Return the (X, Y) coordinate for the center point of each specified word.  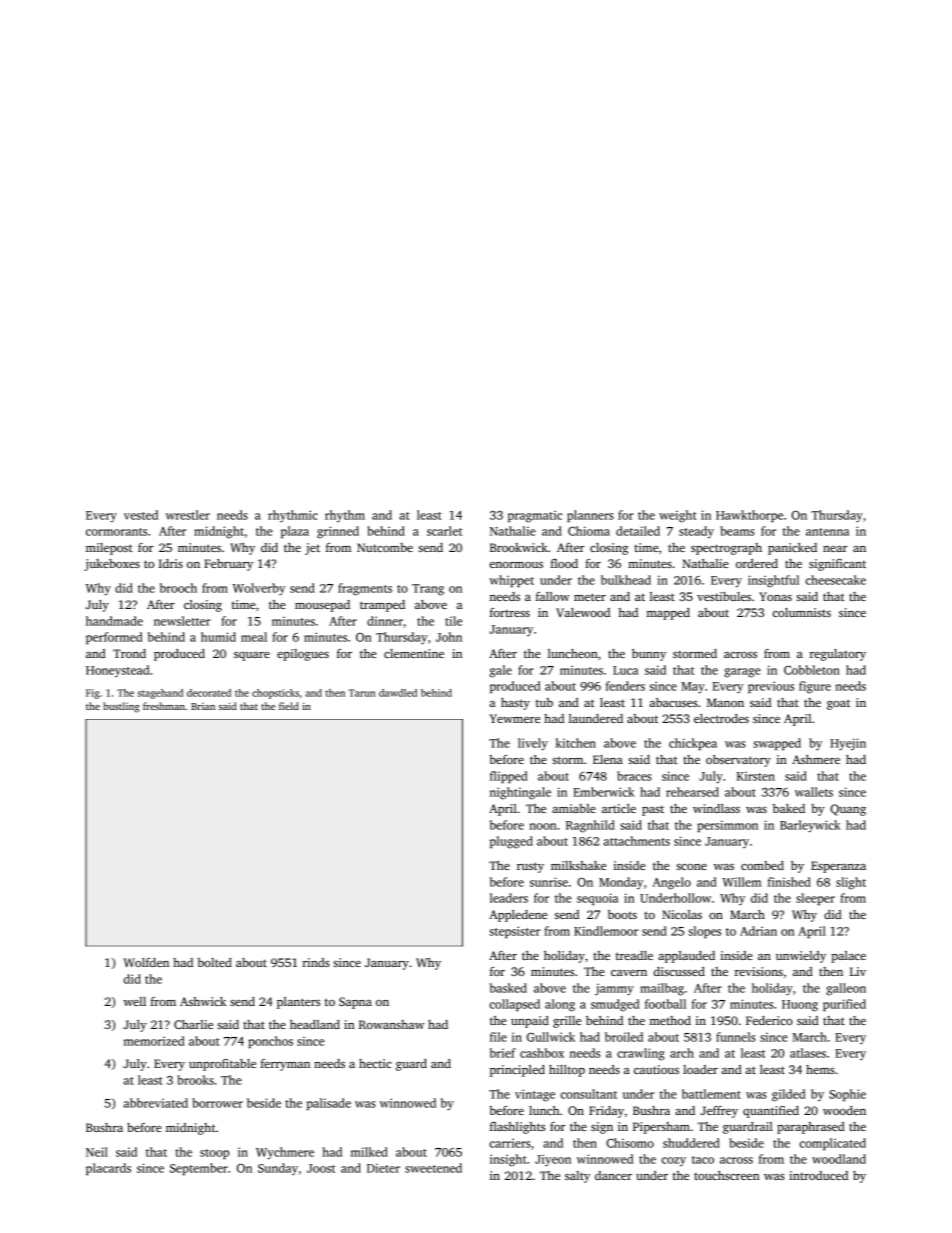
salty (577, 1177)
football (665, 1004)
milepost (109, 549)
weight (678, 516)
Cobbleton (812, 670)
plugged (511, 842)
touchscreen (727, 1175)
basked (508, 988)
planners (590, 516)
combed (762, 865)
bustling (121, 707)
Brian (203, 706)
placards (108, 1169)
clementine (414, 653)
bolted (214, 962)
